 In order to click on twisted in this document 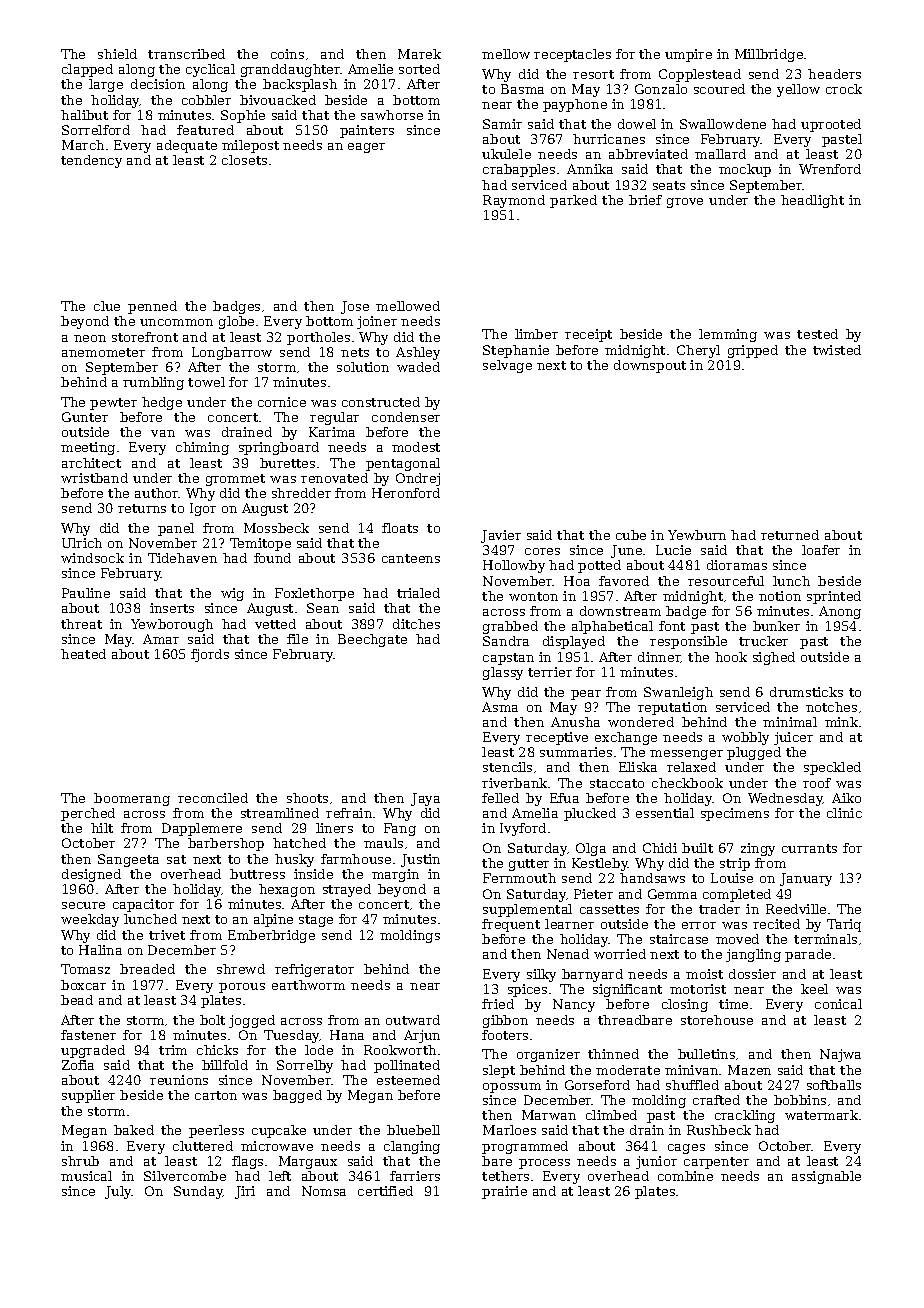, I will do `click(837, 350)`.
